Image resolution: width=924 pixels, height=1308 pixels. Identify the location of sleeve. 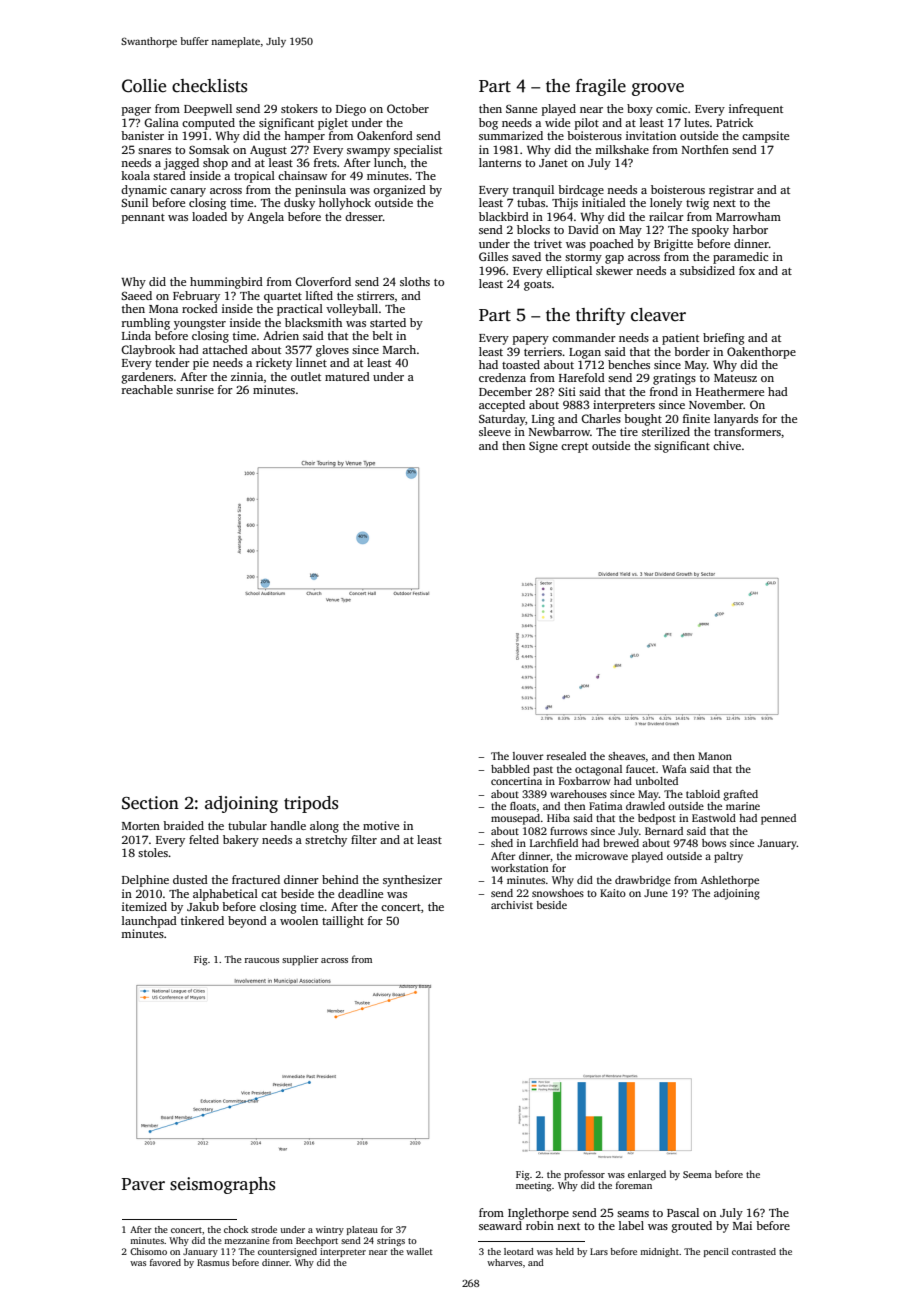
(495, 431).
